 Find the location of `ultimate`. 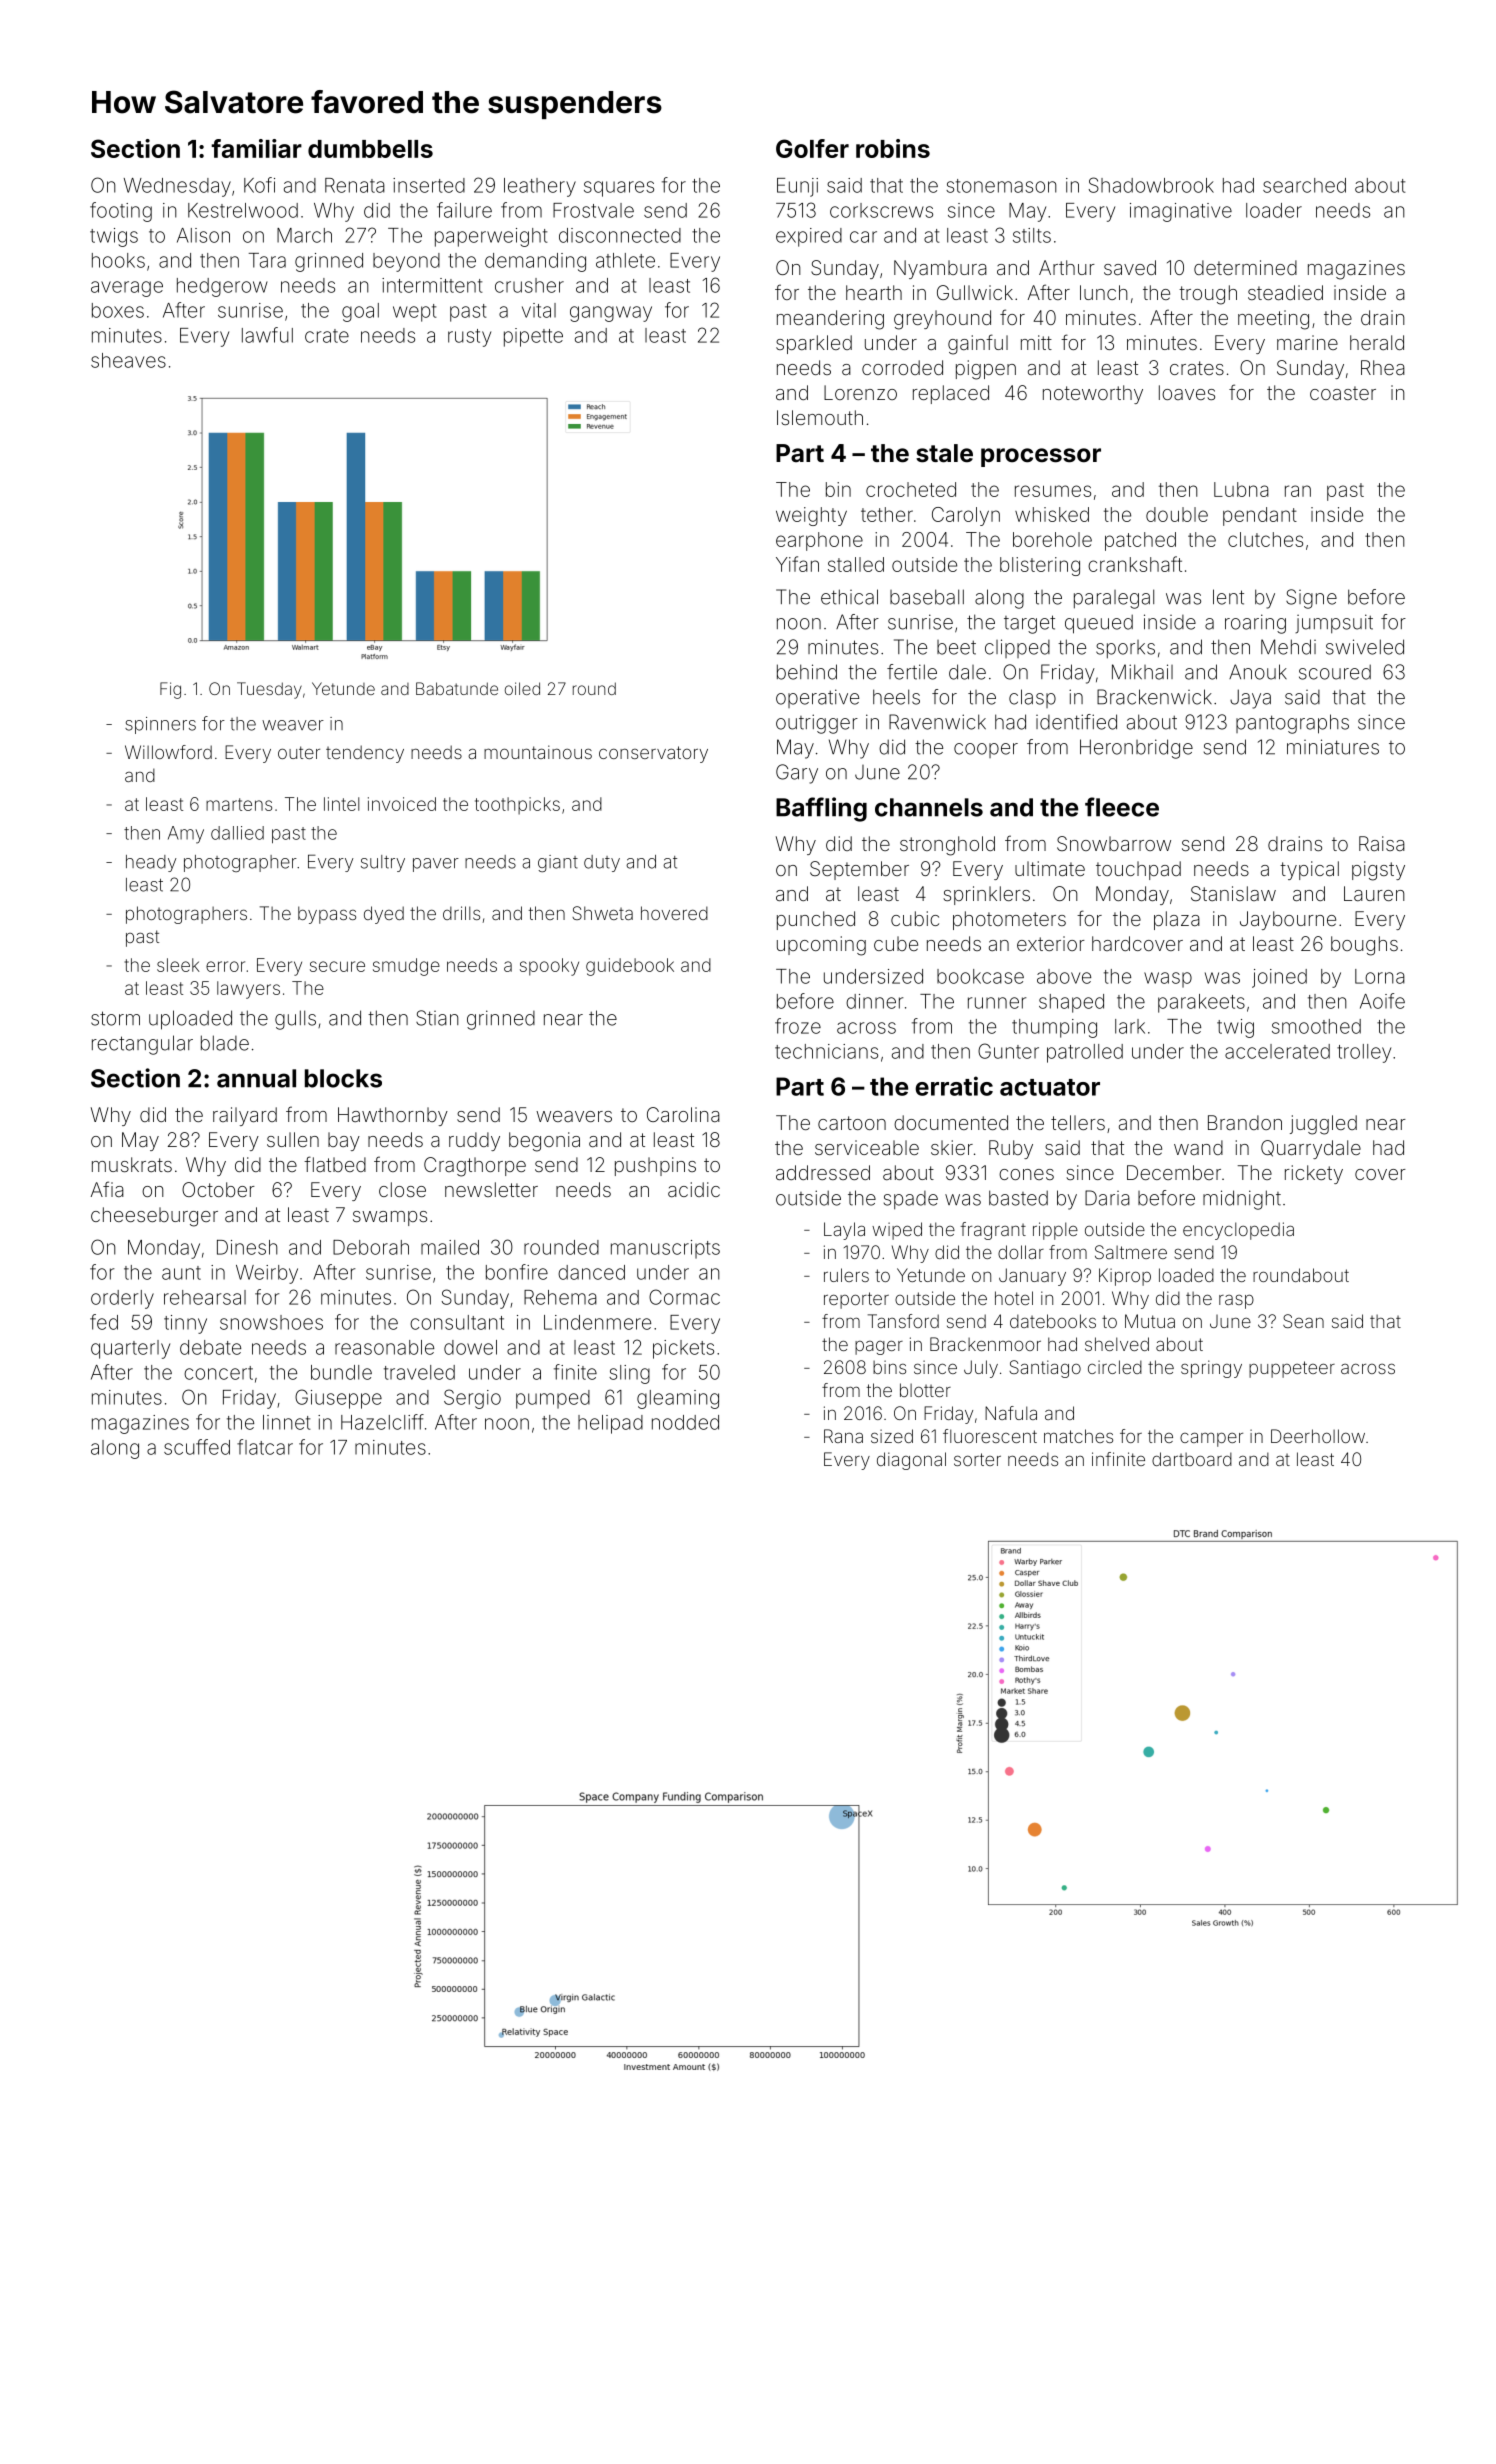

ultimate is located at coordinates (1050, 868).
